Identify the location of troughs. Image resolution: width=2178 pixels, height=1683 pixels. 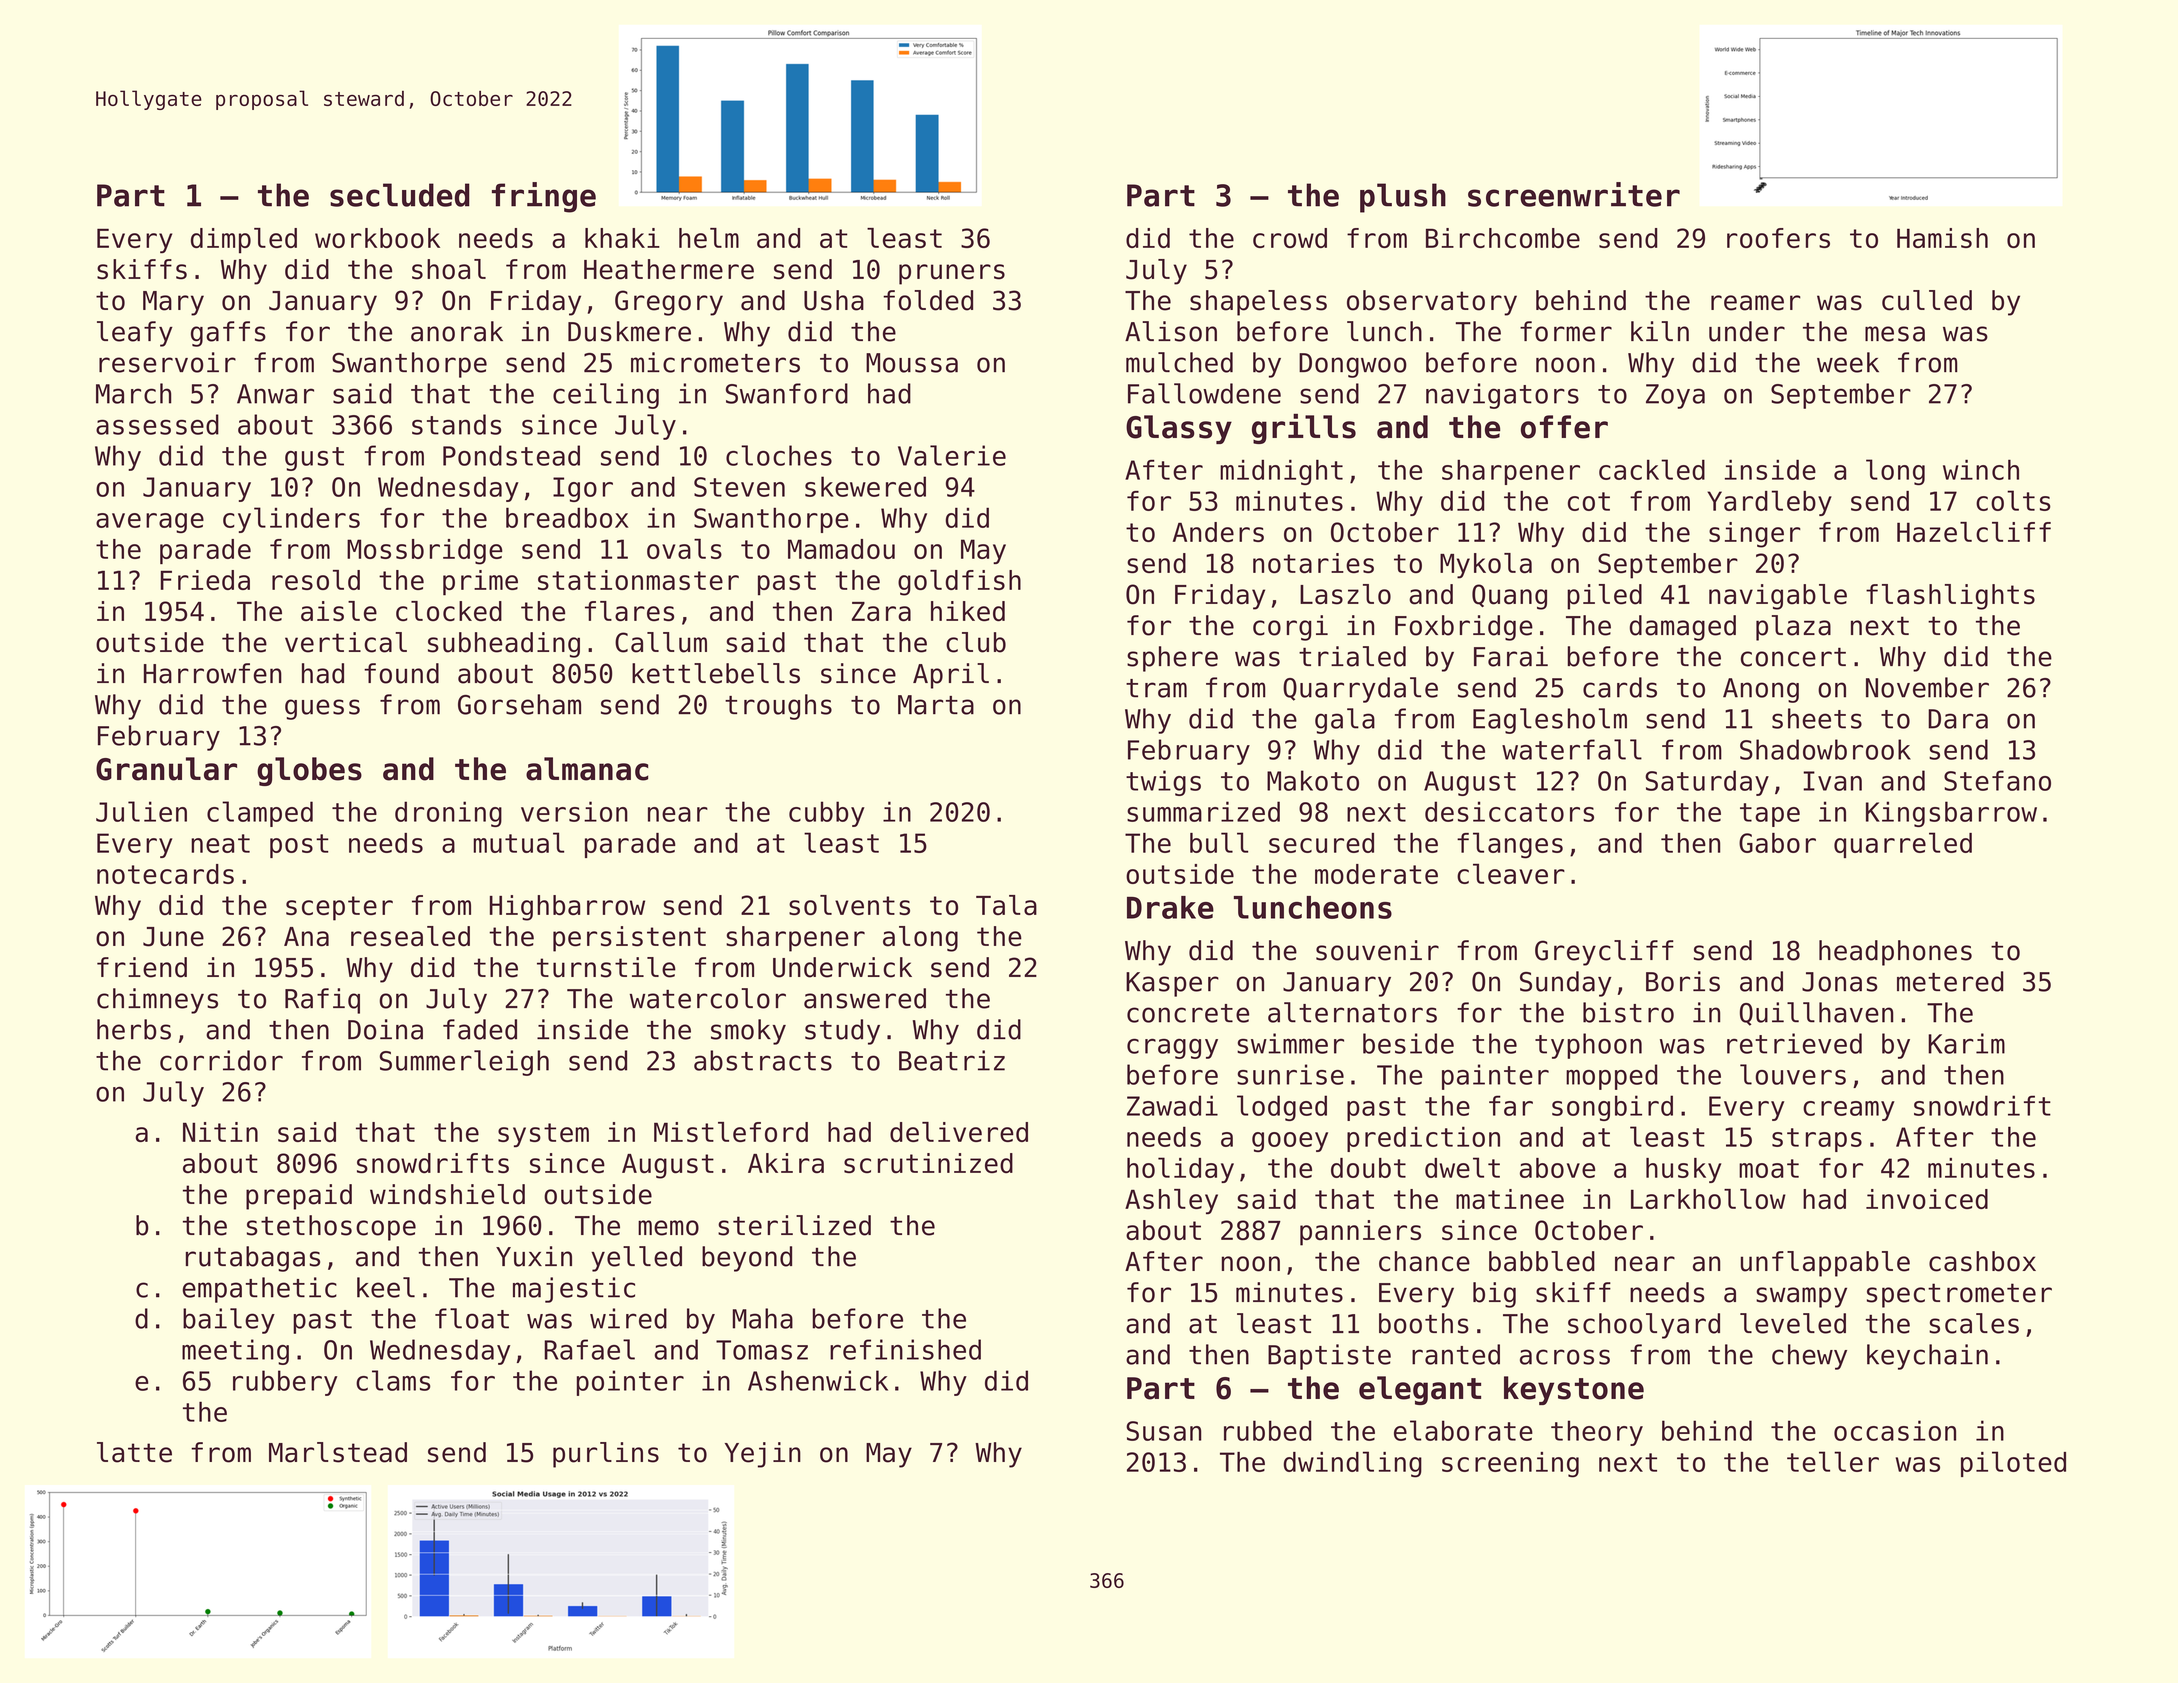
(778, 707).
